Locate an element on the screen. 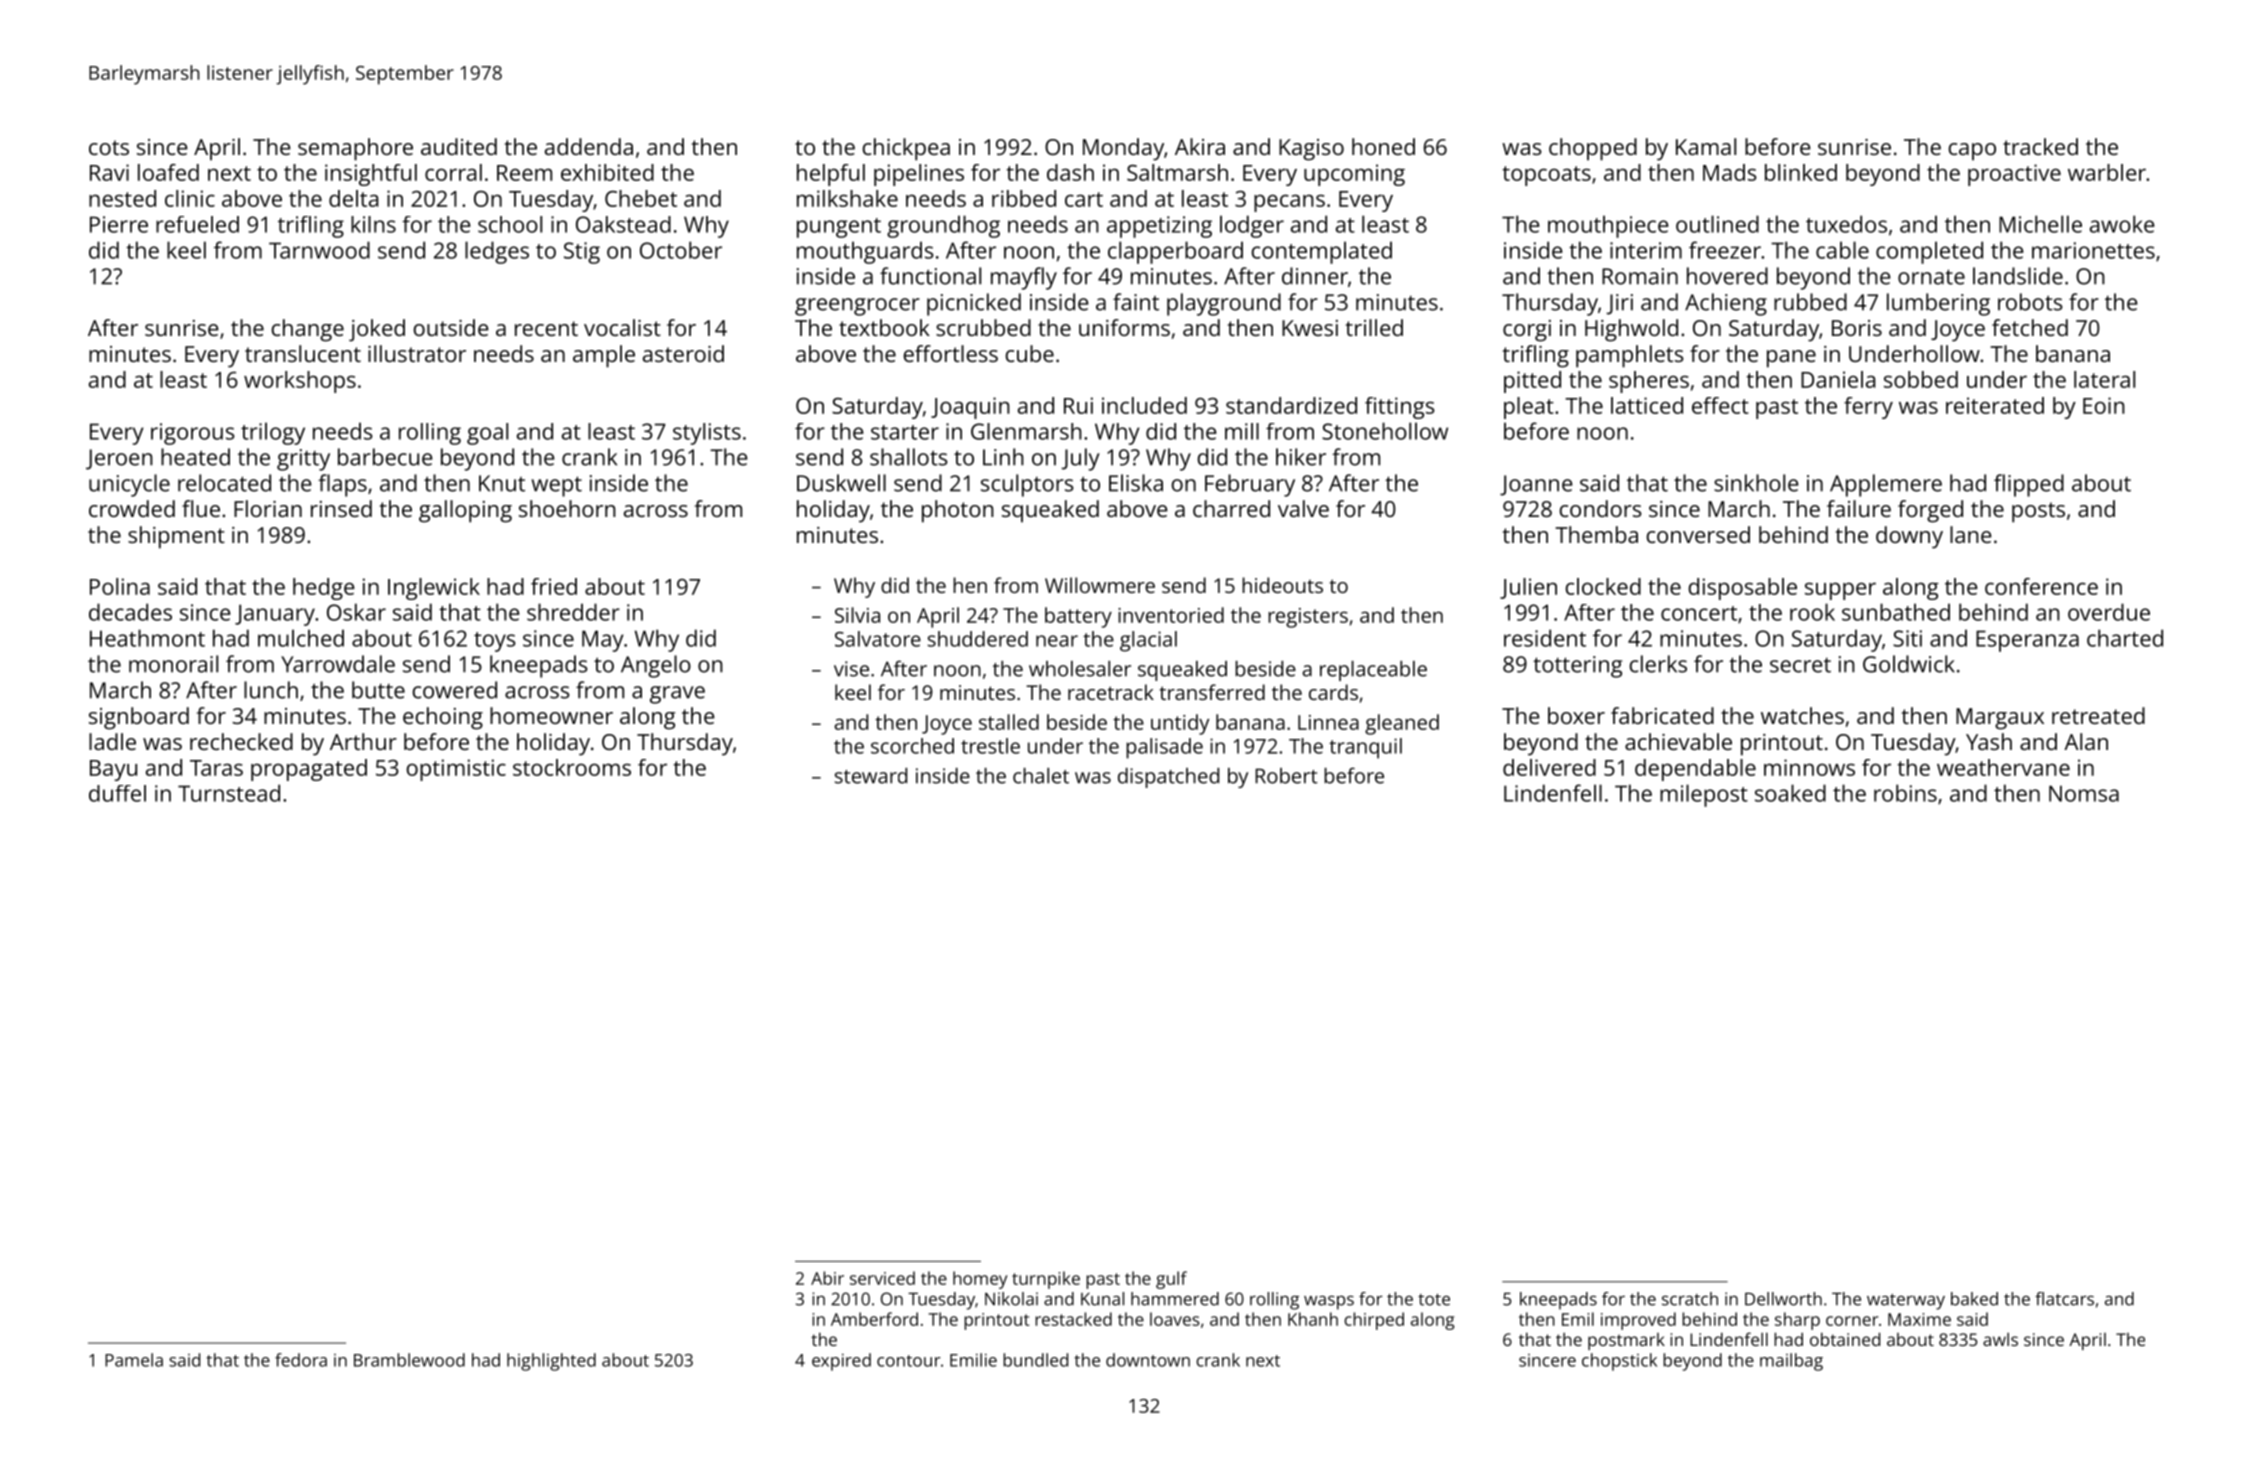 The image size is (2255, 1459). gulf is located at coordinates (1171, 1280).
